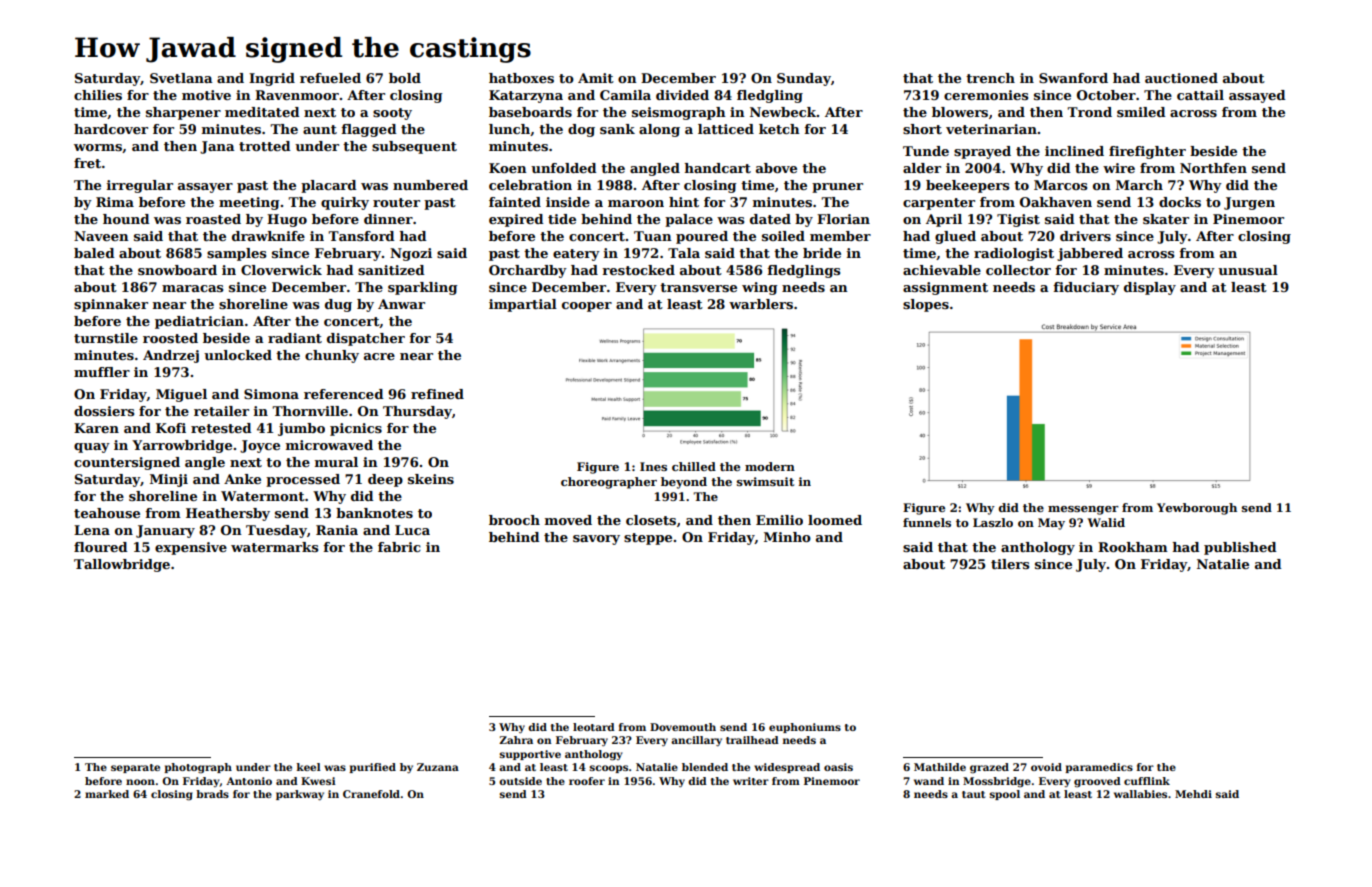 The height and width of the screenshot is (887, 1372). Describe the element at coordinates (1133, 547) in the screenshot. I see `Rookham` at that location.
